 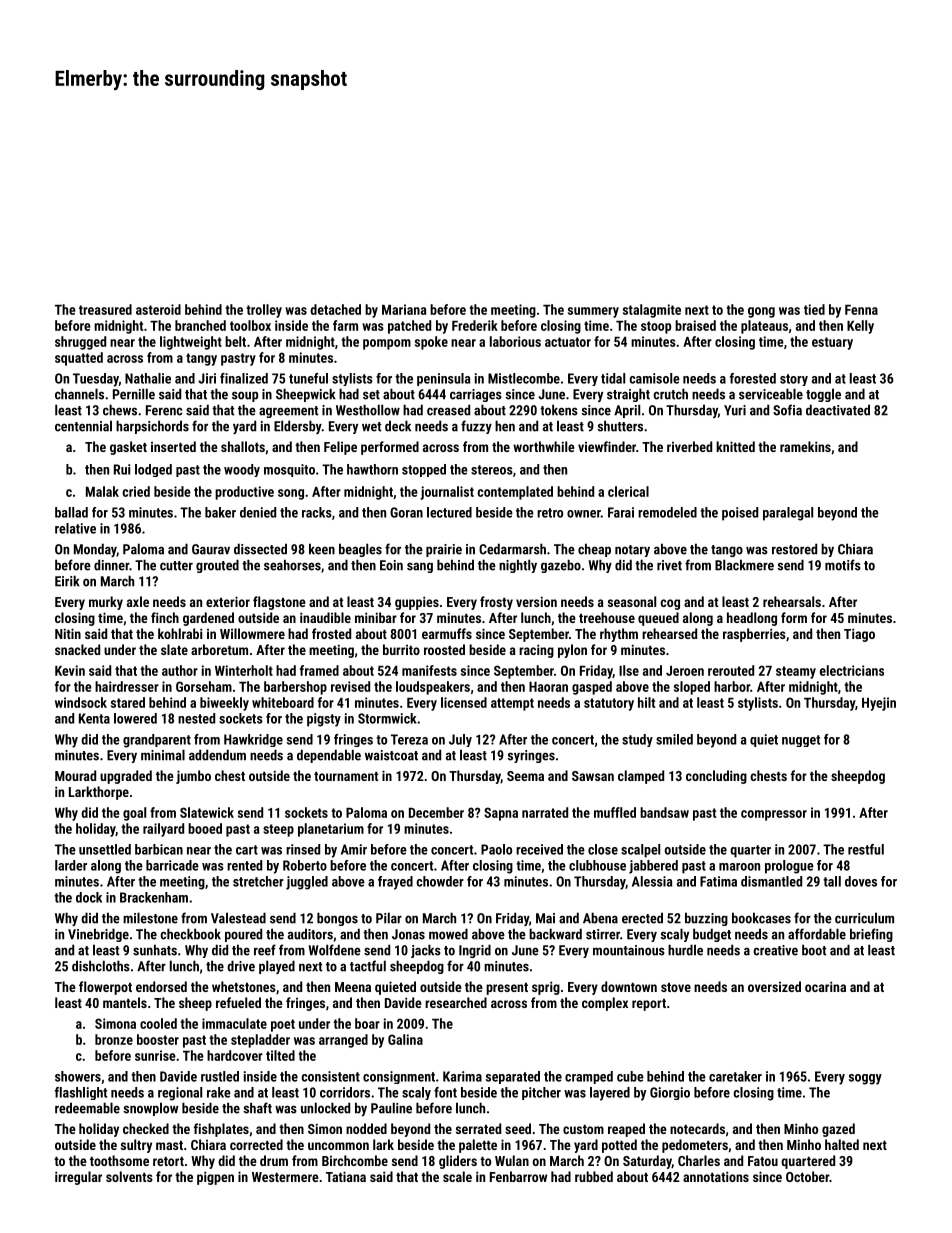 What do you see at coordinates (859, 635) in the image?
I see `Tiago` at bounding box center [859, 635].
